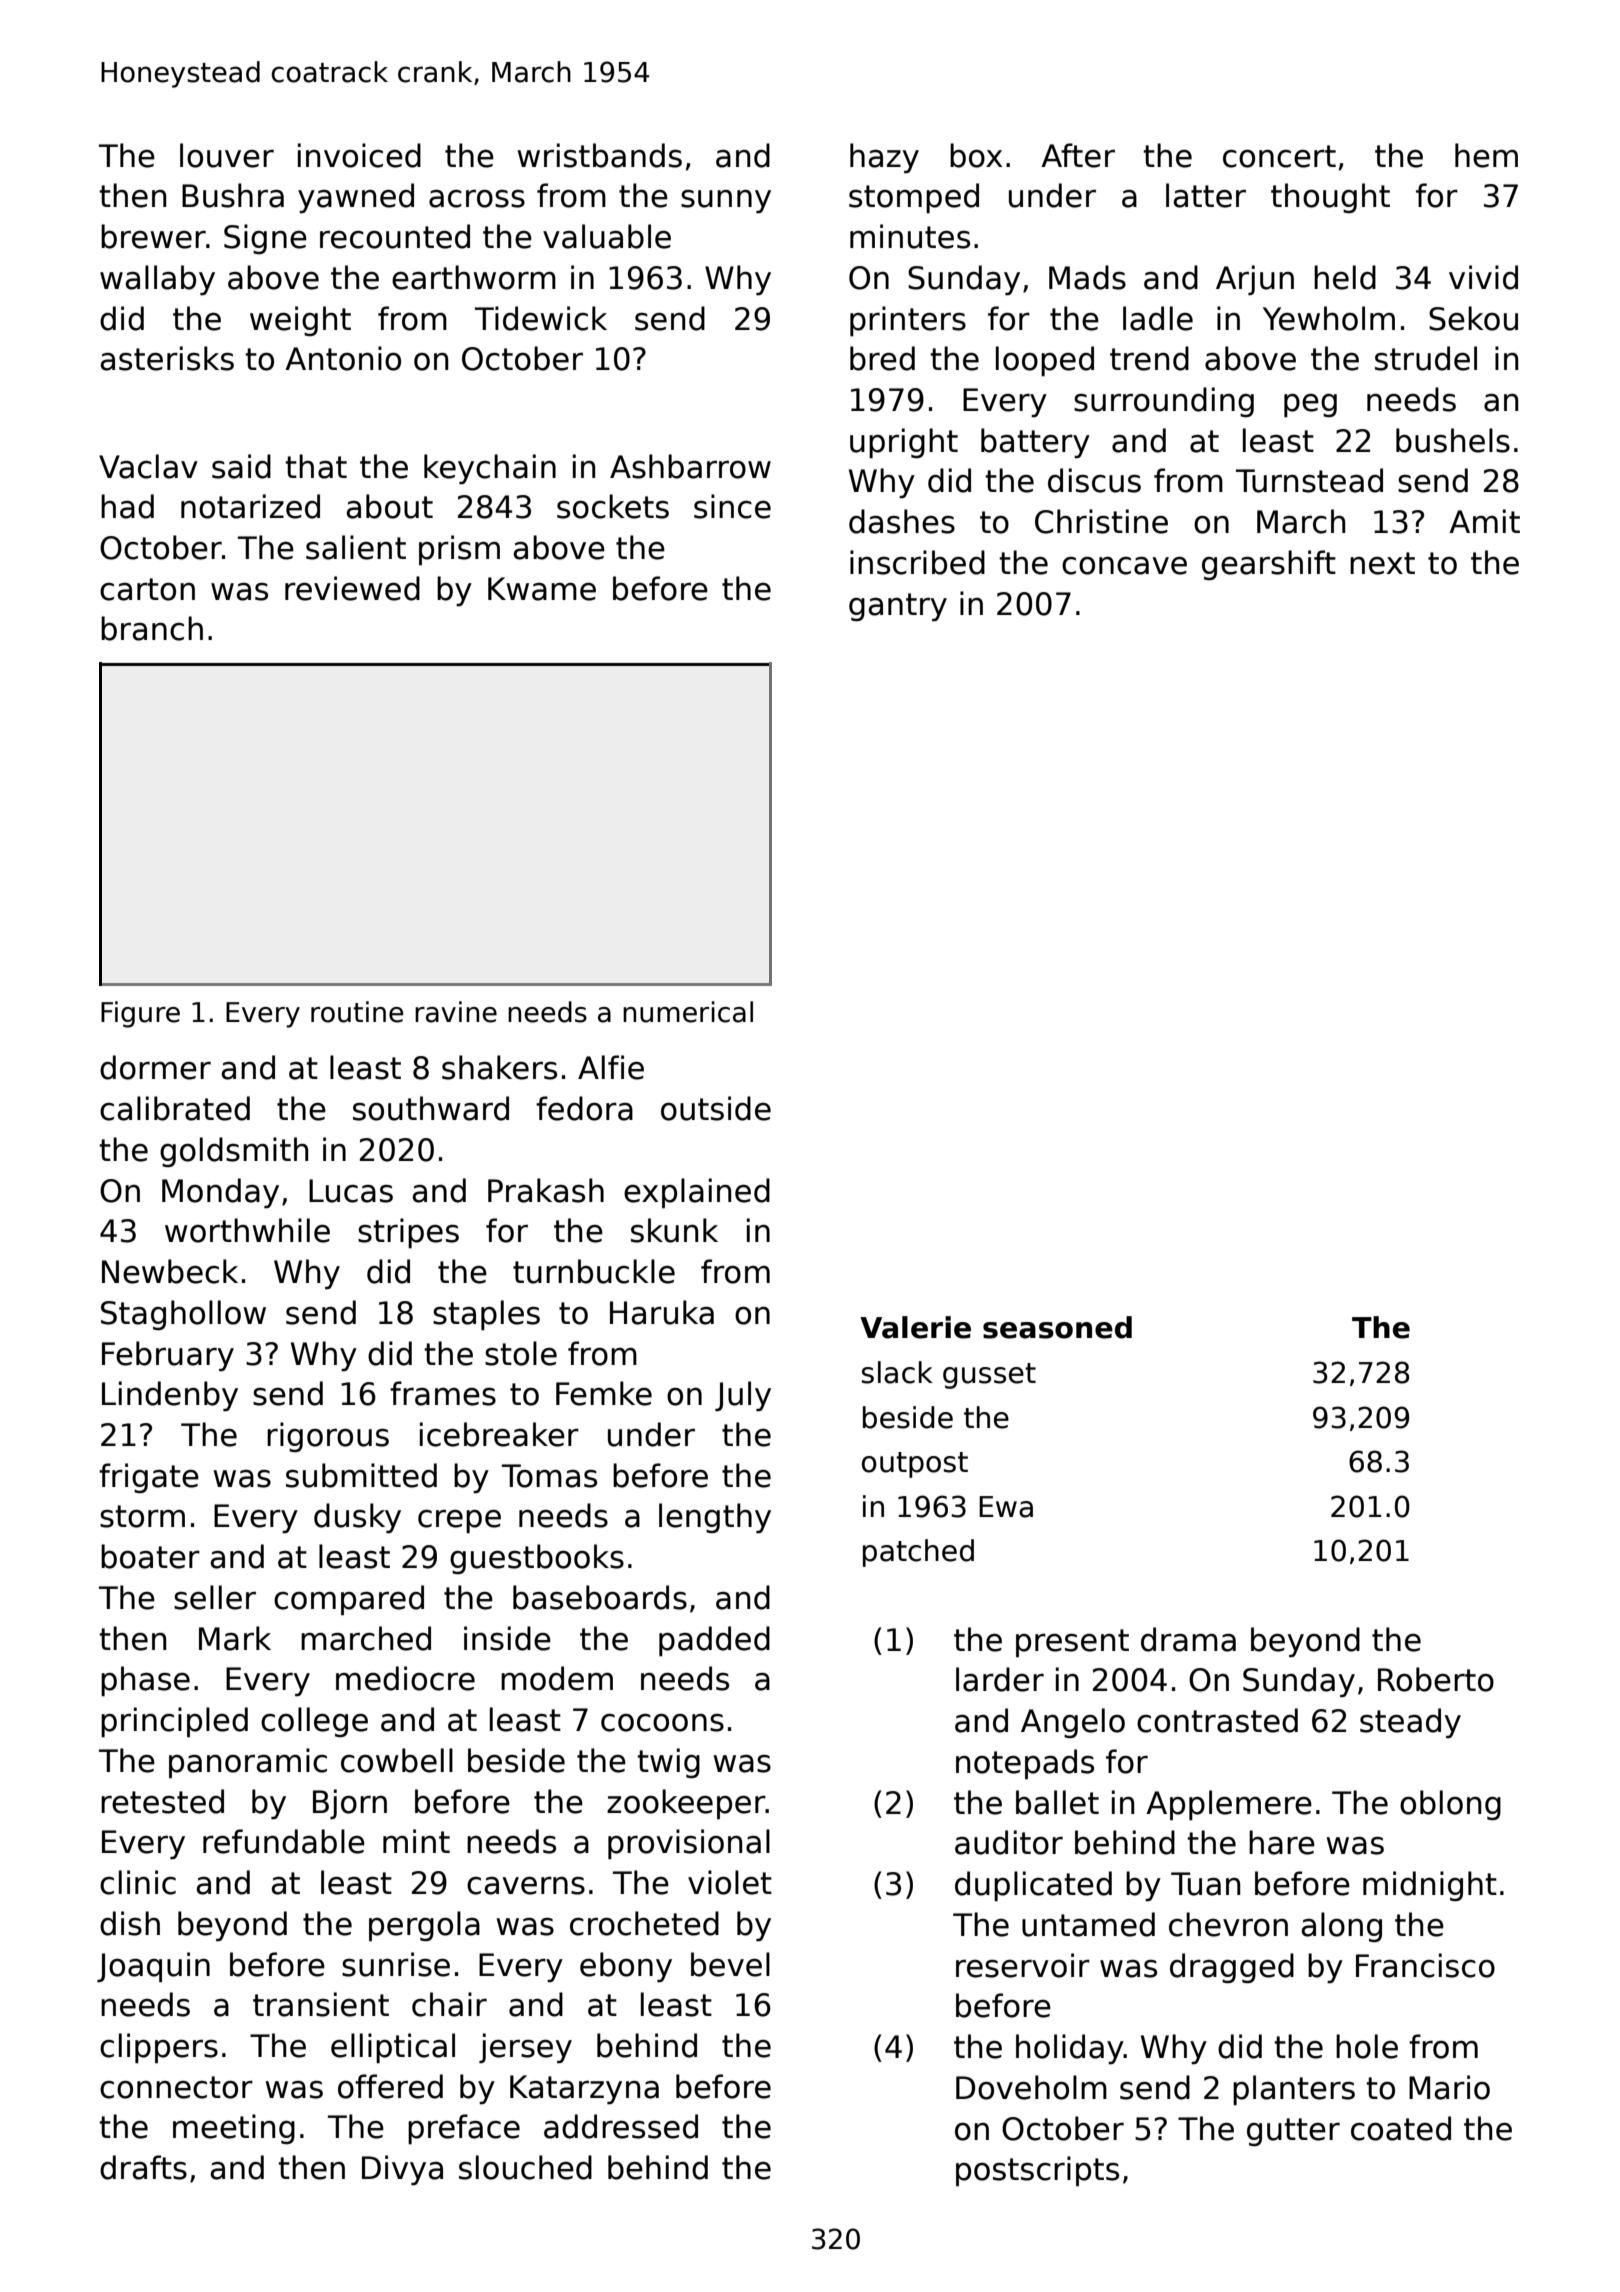  Describe the element at coordinates (1057, 1327) in the screenshot. I see `seasoned` at that location.
